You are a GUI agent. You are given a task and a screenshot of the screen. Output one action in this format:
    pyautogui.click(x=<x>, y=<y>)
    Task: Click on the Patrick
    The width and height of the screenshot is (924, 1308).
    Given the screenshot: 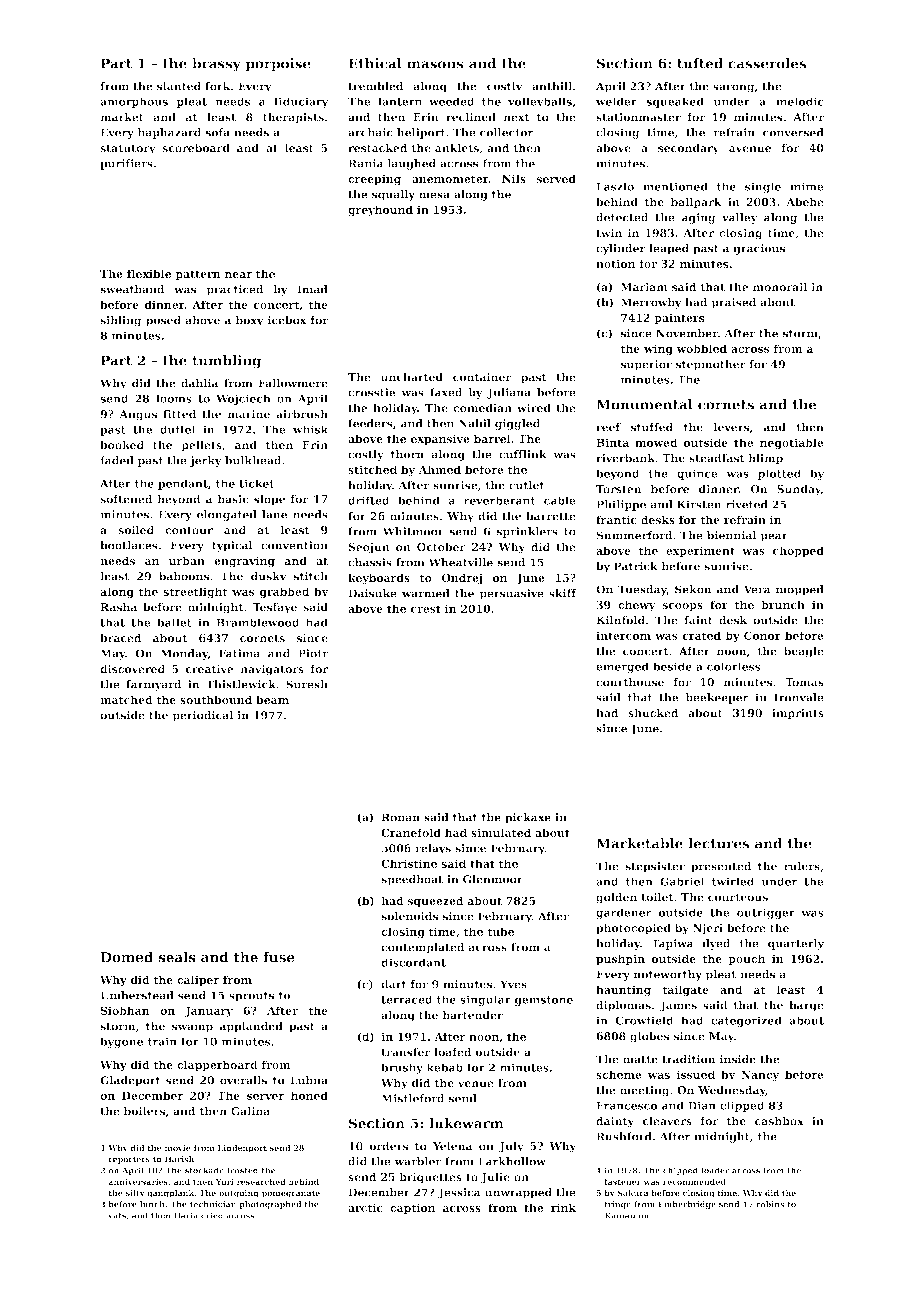 What is the action you would take?
    pyautogui.click(x=636, y=566)
